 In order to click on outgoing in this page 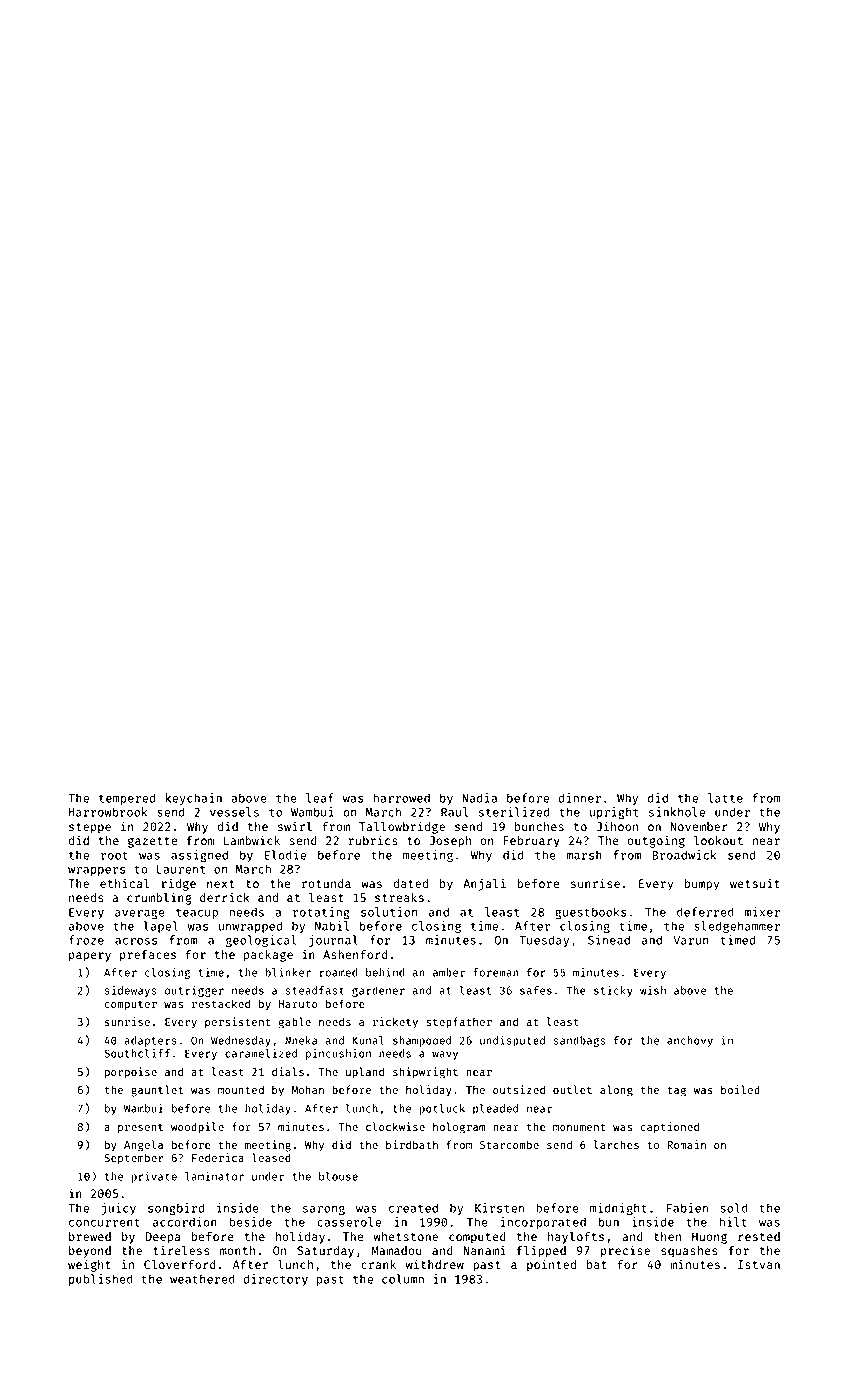, I will do `click(656, 841)`.
